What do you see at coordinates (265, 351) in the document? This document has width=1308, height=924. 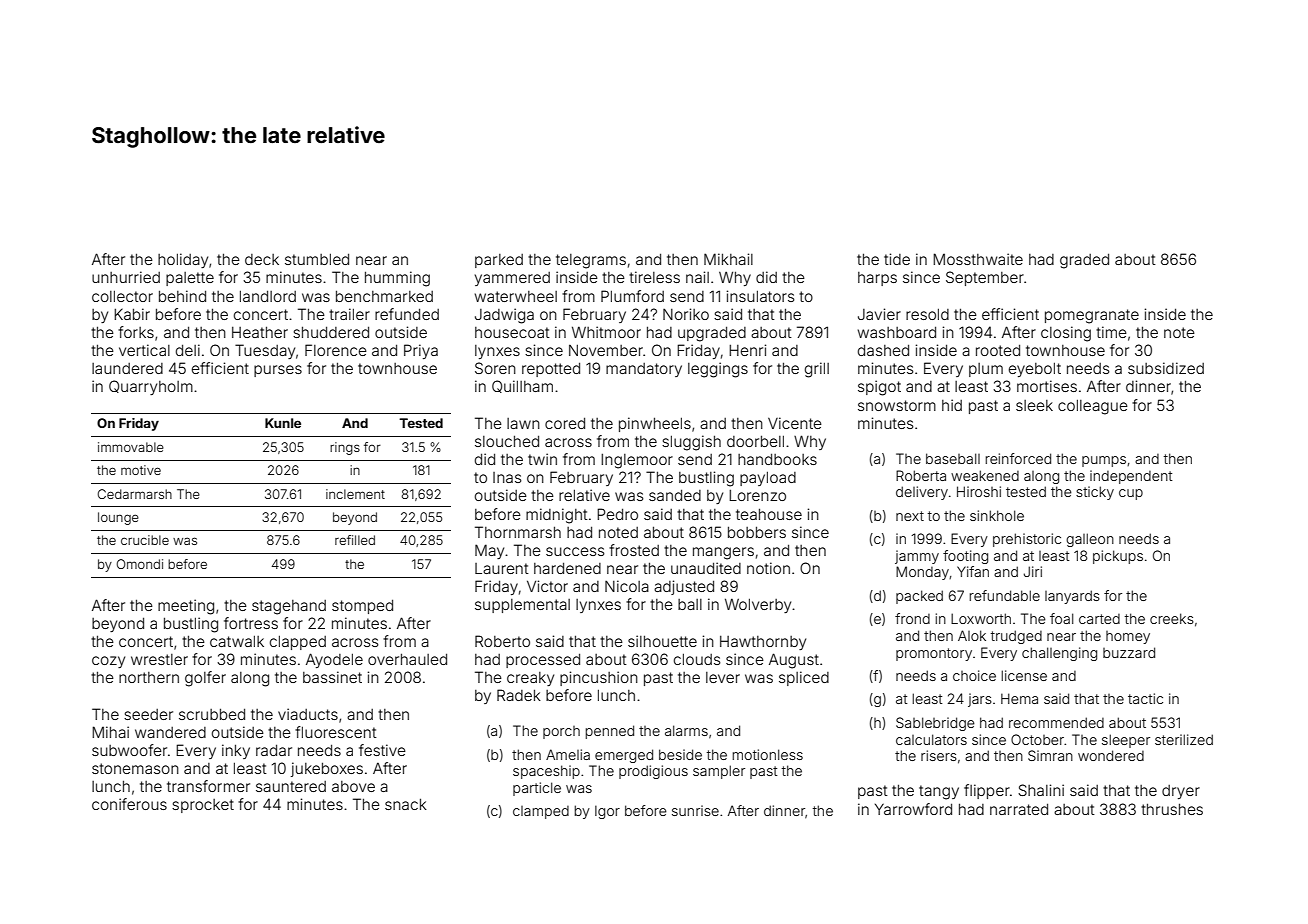 I see `Tuesday` at bounding box center [265, 351].
